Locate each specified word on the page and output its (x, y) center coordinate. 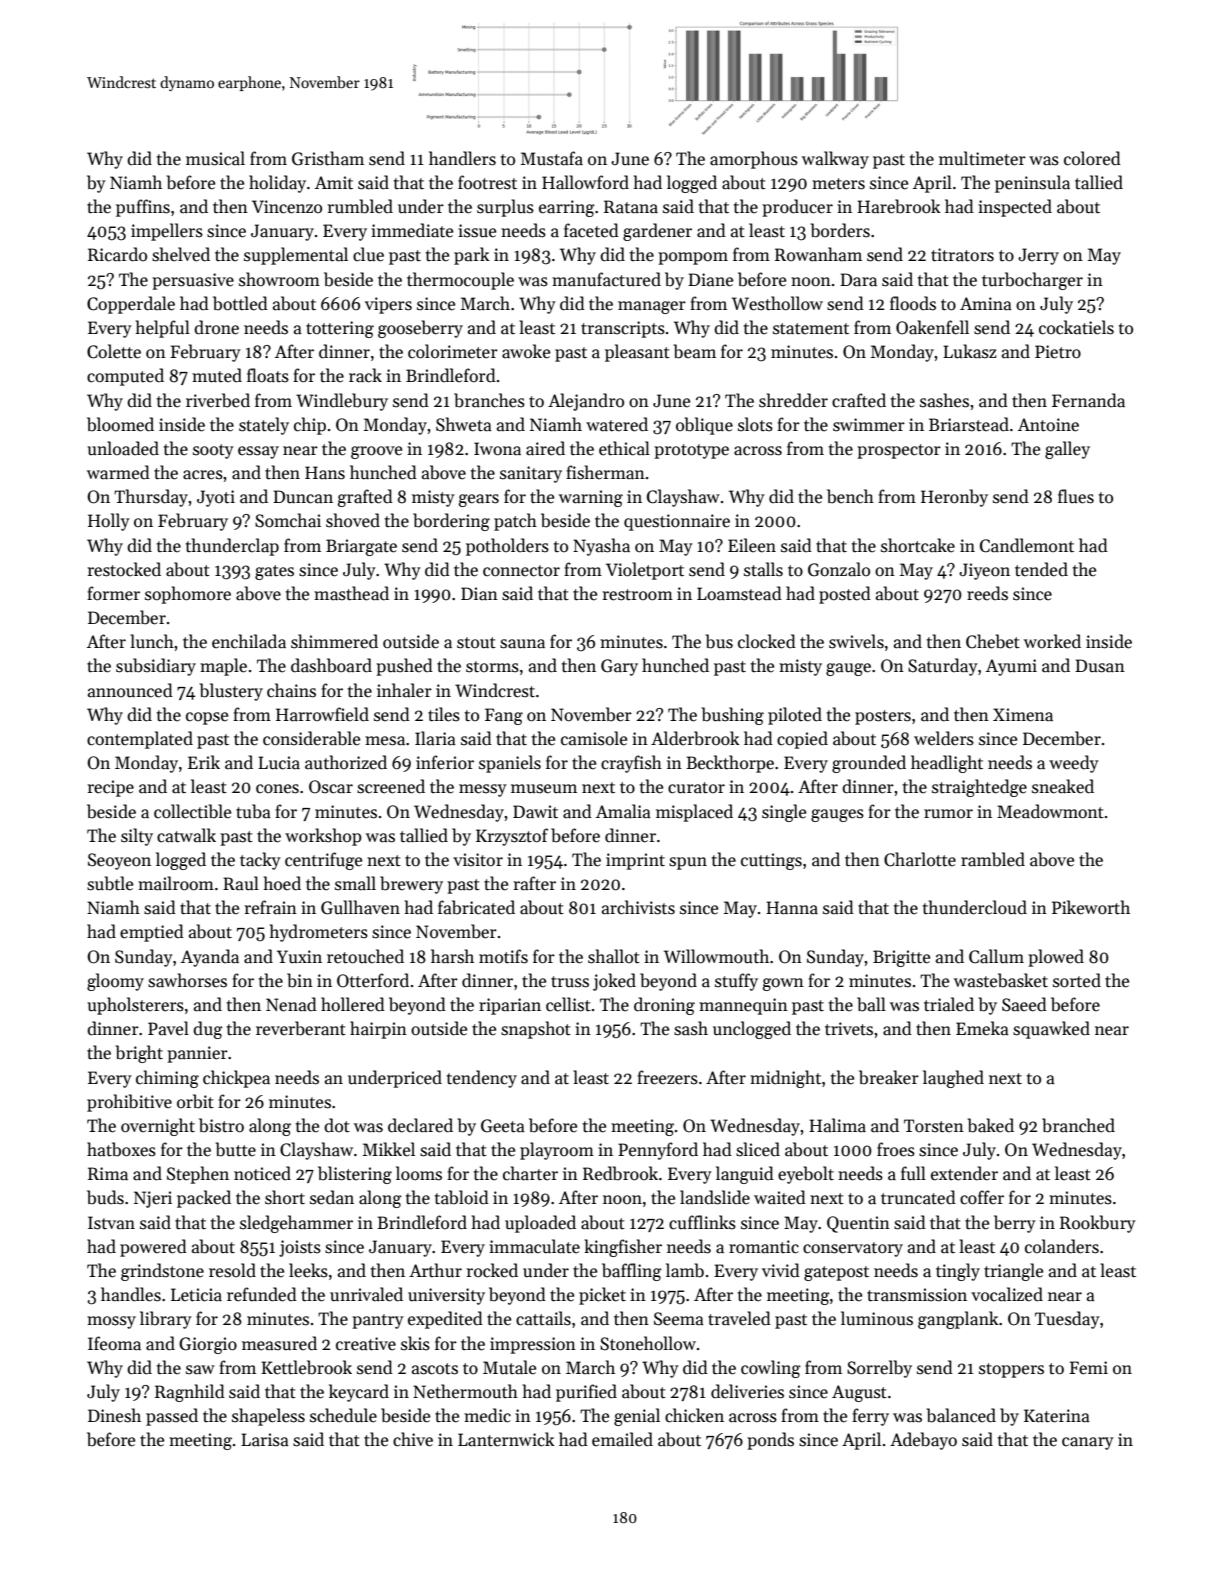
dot (337, 1125)
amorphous (754, 160)
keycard (359, 1393)
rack (365, 375)
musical (215, 158)
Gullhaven (360, 907)
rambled (993, 859)
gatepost (836, 1273)
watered (617, 424)
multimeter (982, 158)
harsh (452, 956)
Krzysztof (512, 837)
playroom (557, 1151)
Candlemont (1027, 545)
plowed (1056, 958)
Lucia (279, 763)
